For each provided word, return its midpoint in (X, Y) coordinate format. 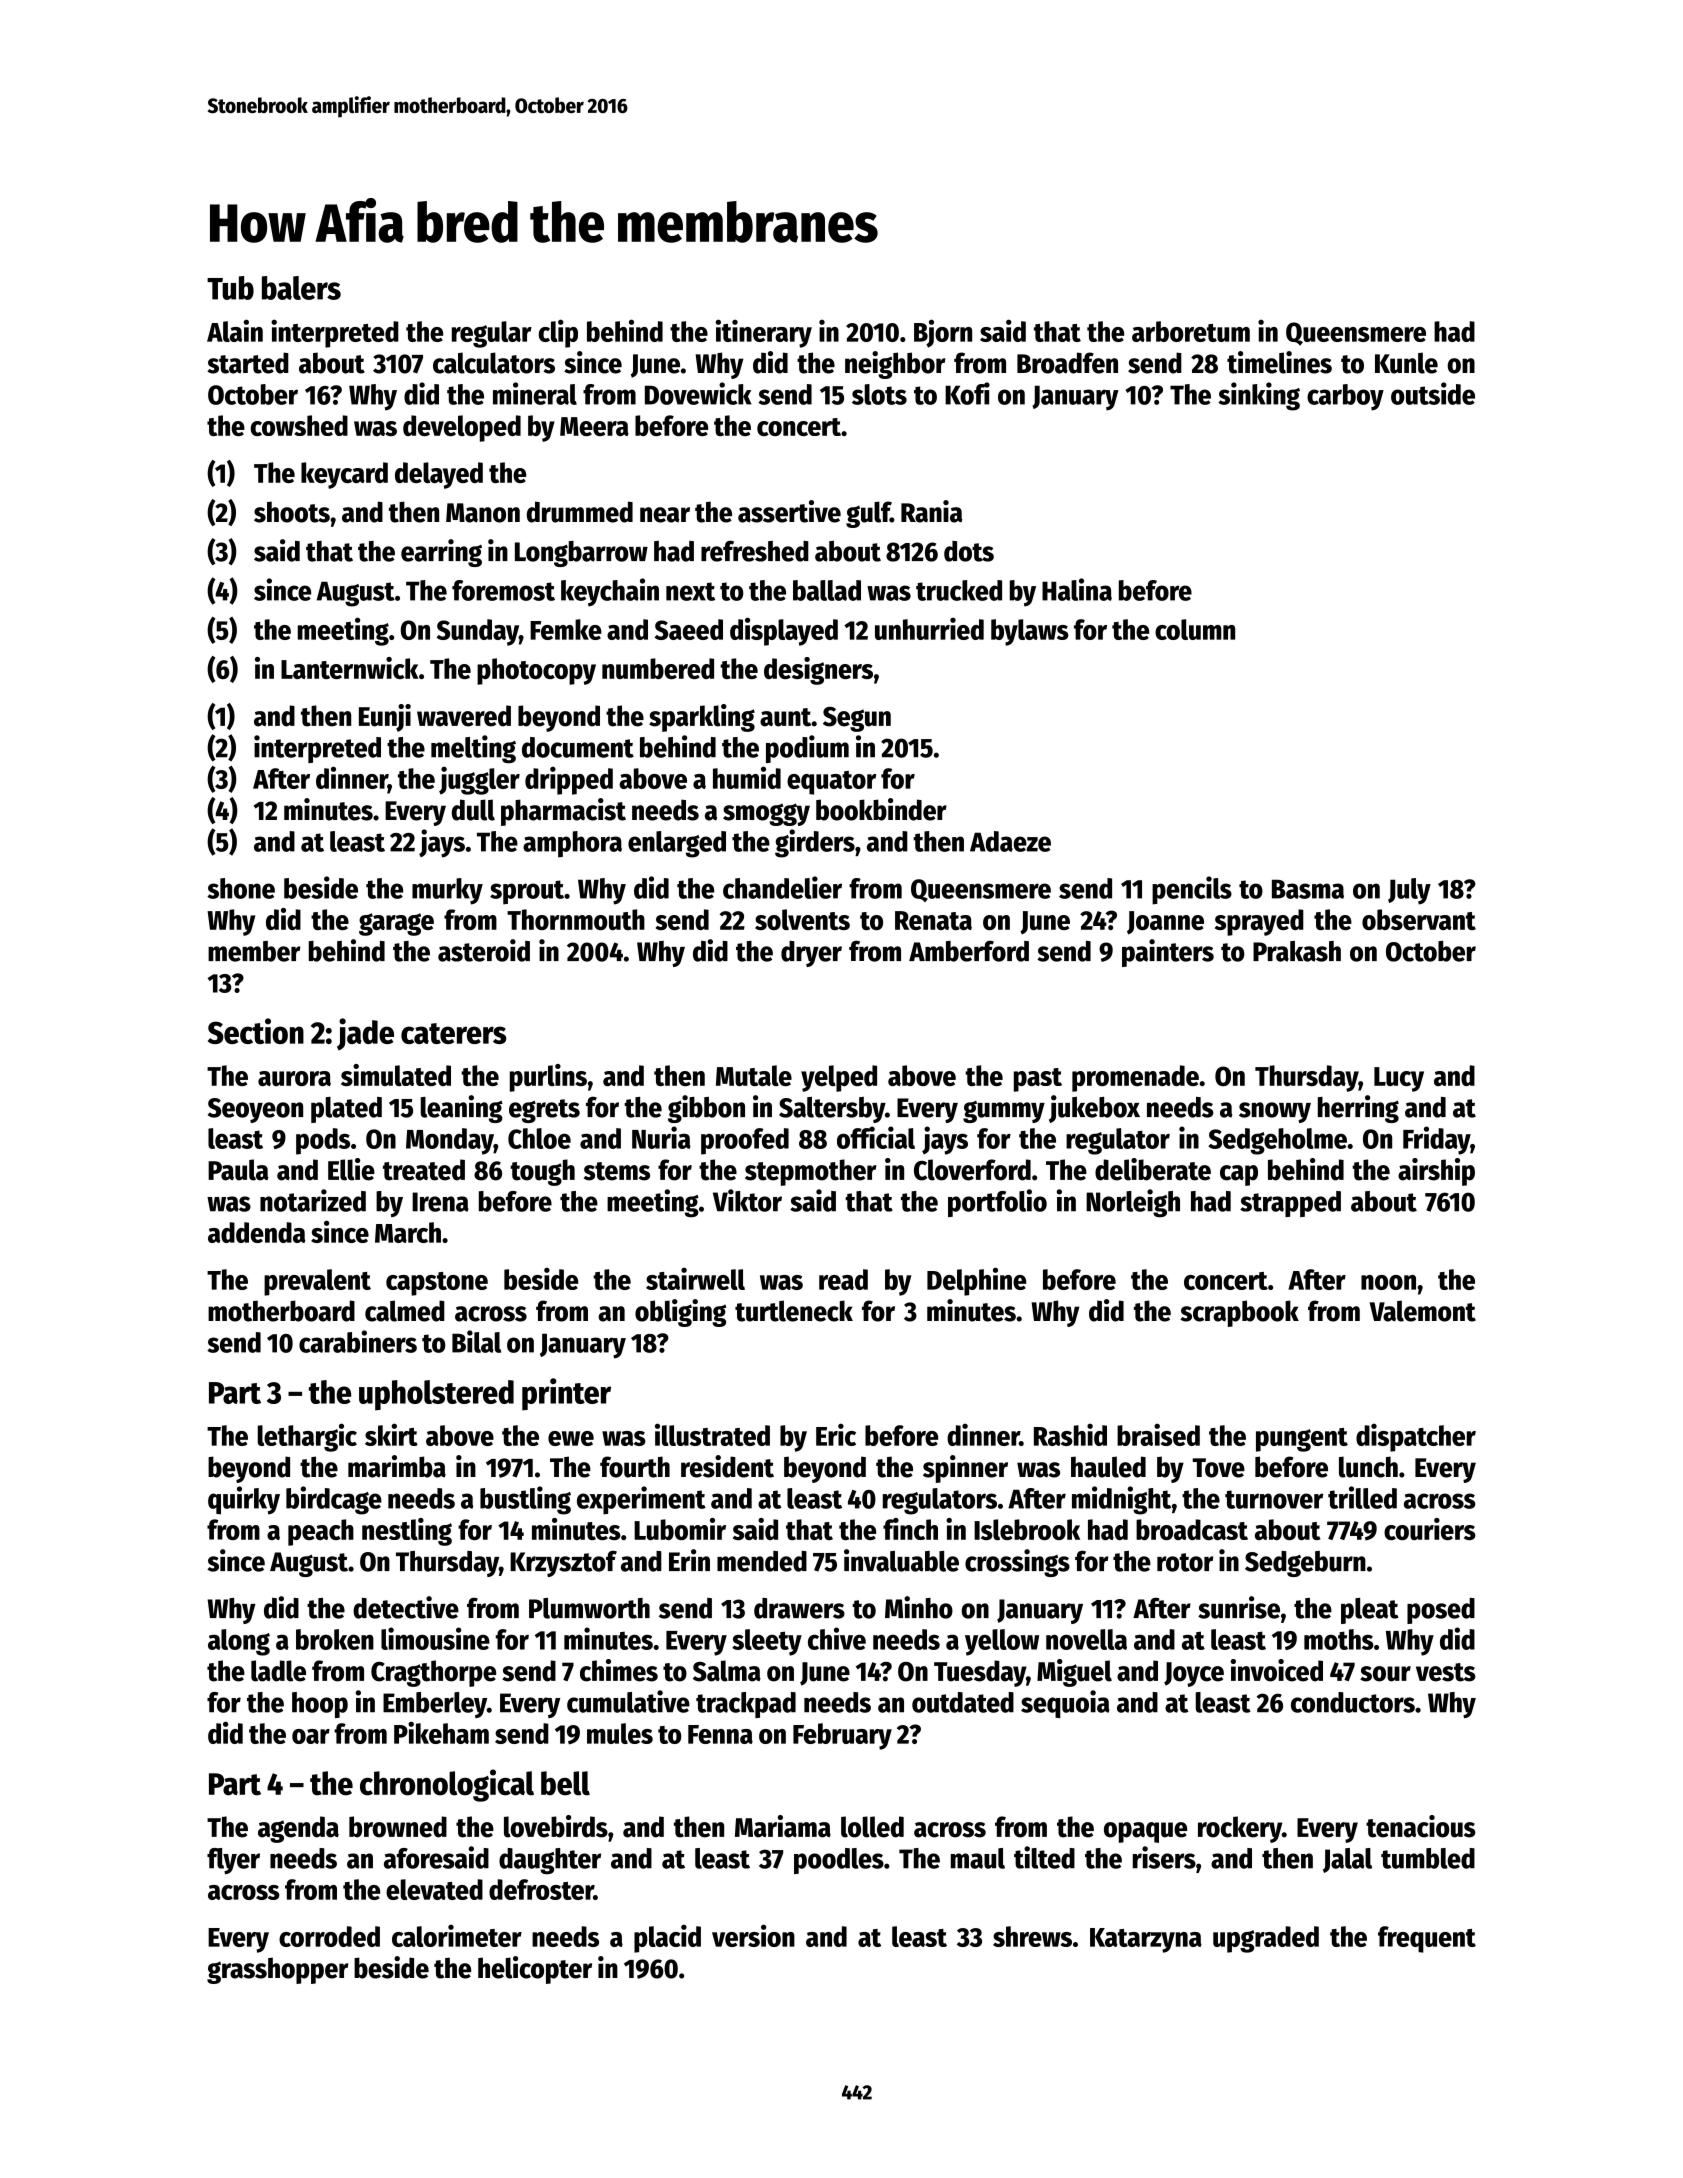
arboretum (1191, 331)
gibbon (706, 1109)
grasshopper (278, 1970)
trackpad (746, 1705)
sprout (527, 892)
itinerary (764, 333)
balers (301, 288)
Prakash (1297, 951)
